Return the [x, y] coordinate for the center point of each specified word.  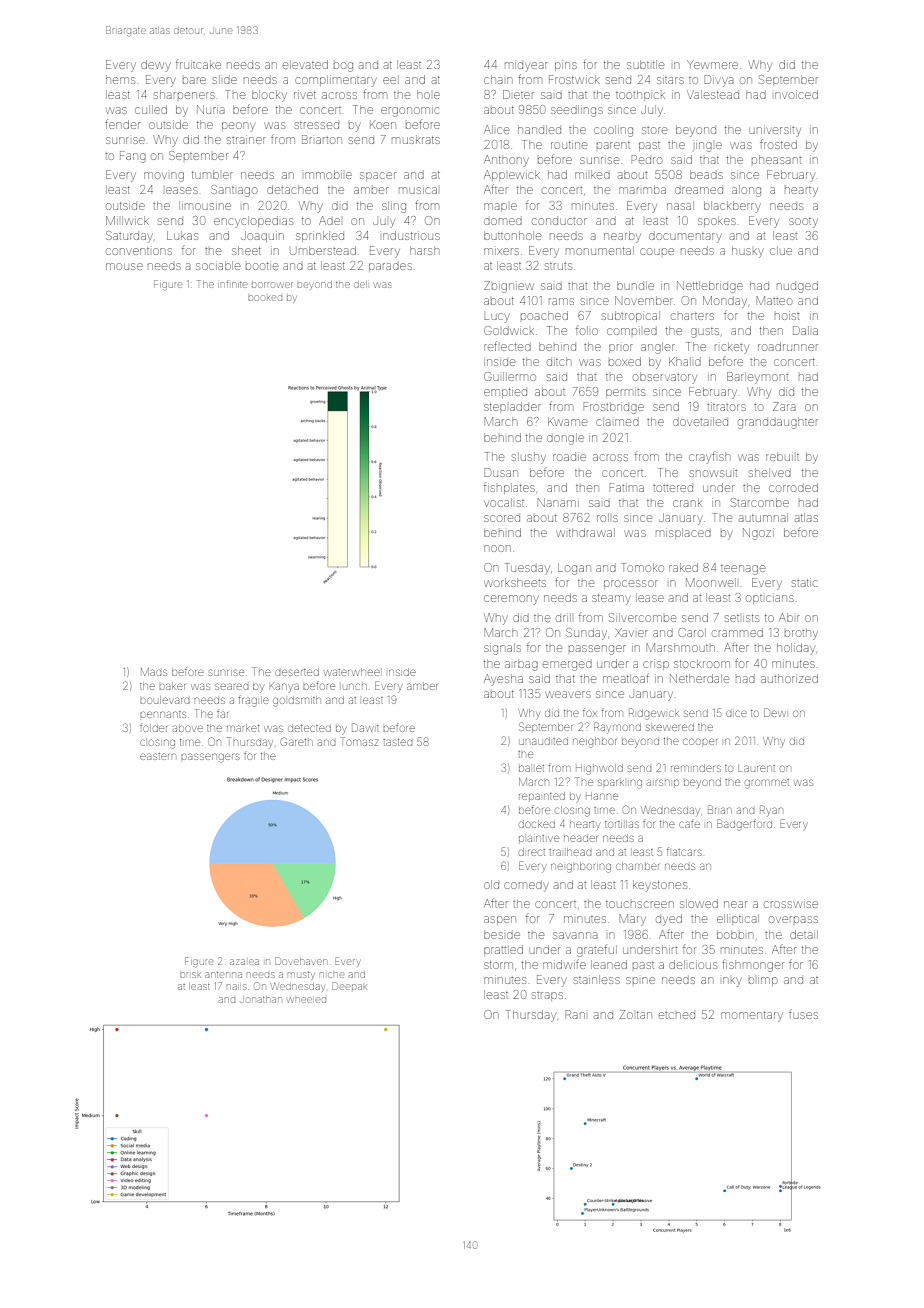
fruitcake [198, 64]
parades [390, 267]
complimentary [335, 81]
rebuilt [782, 456]
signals [502, 649]
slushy [529, 458]
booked [265, 298]
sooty [803, 223]
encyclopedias [253, 222]
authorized [789, 678]
